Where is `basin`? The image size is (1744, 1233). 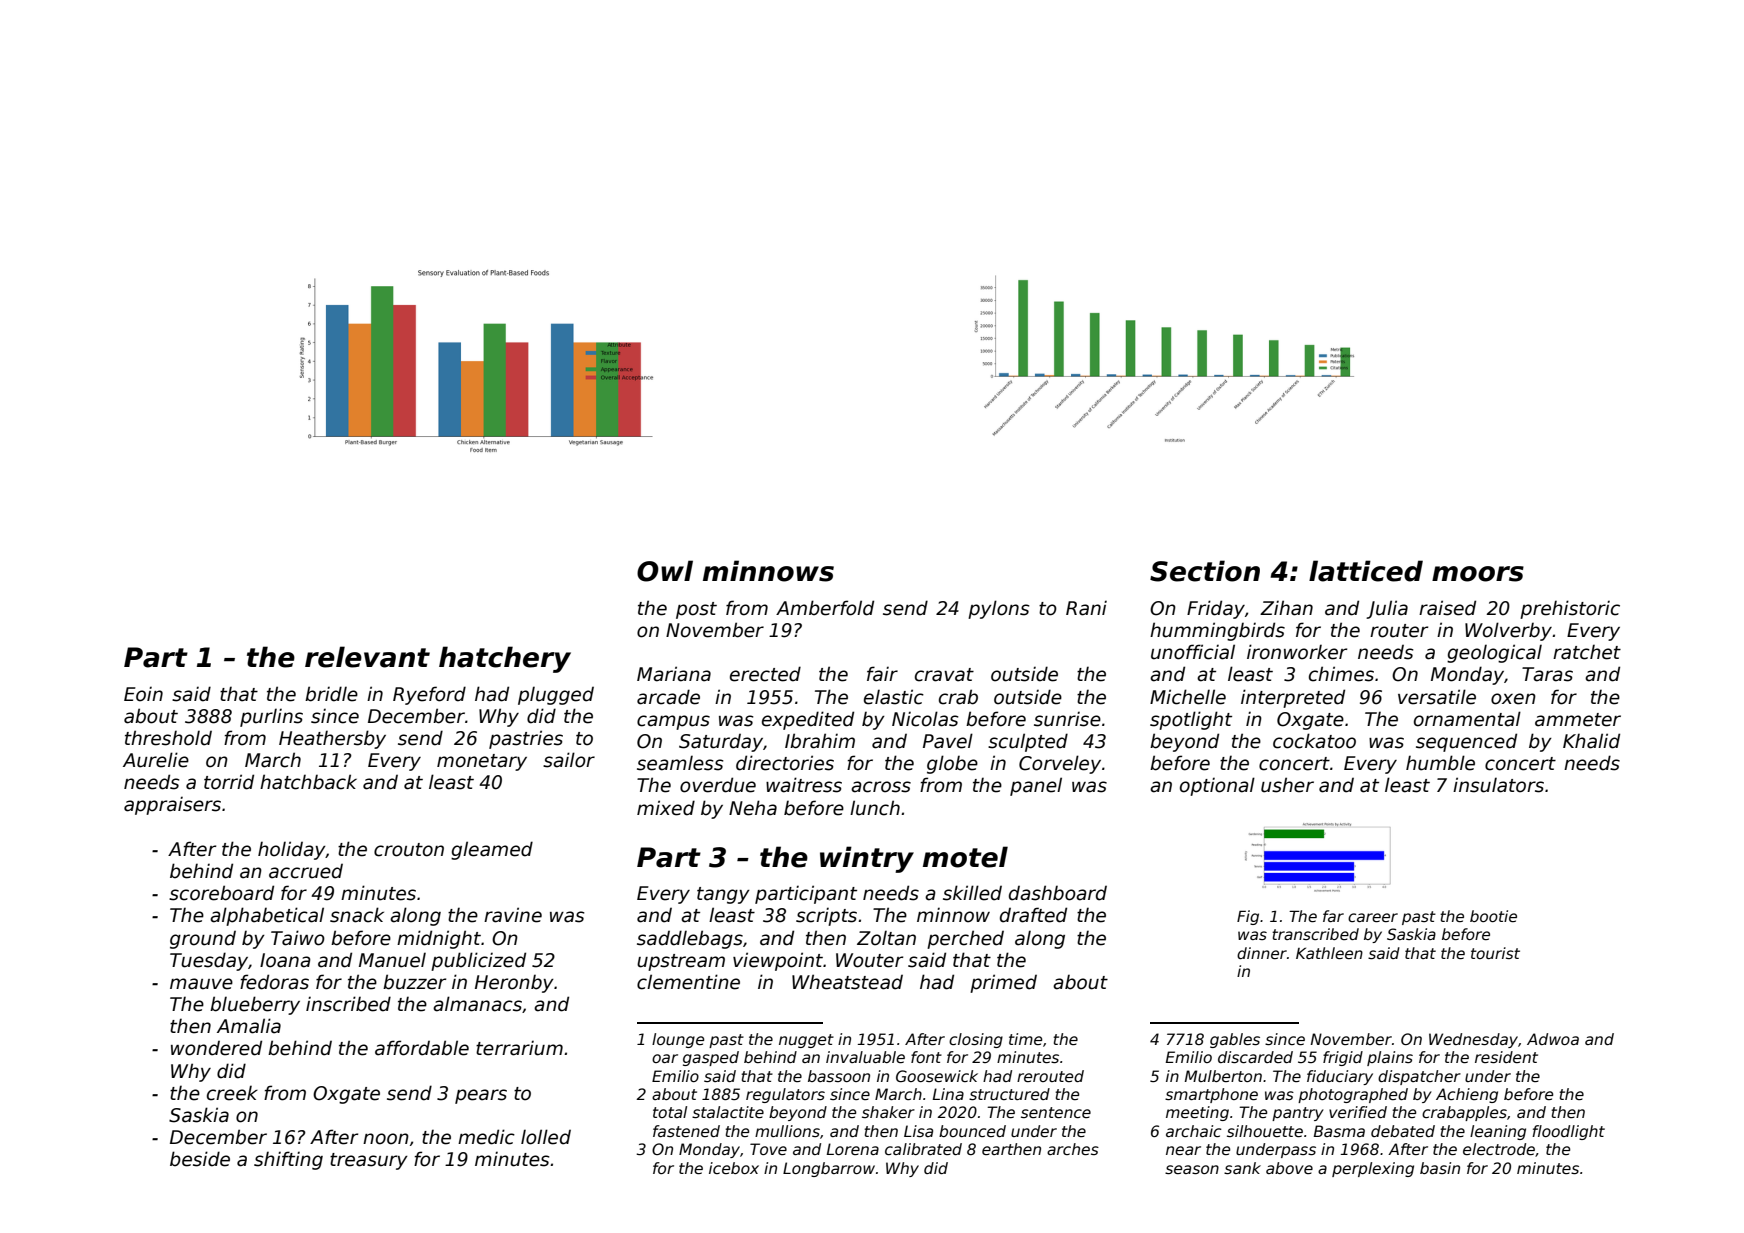
basin is located at coordinates (1440, 1168).
